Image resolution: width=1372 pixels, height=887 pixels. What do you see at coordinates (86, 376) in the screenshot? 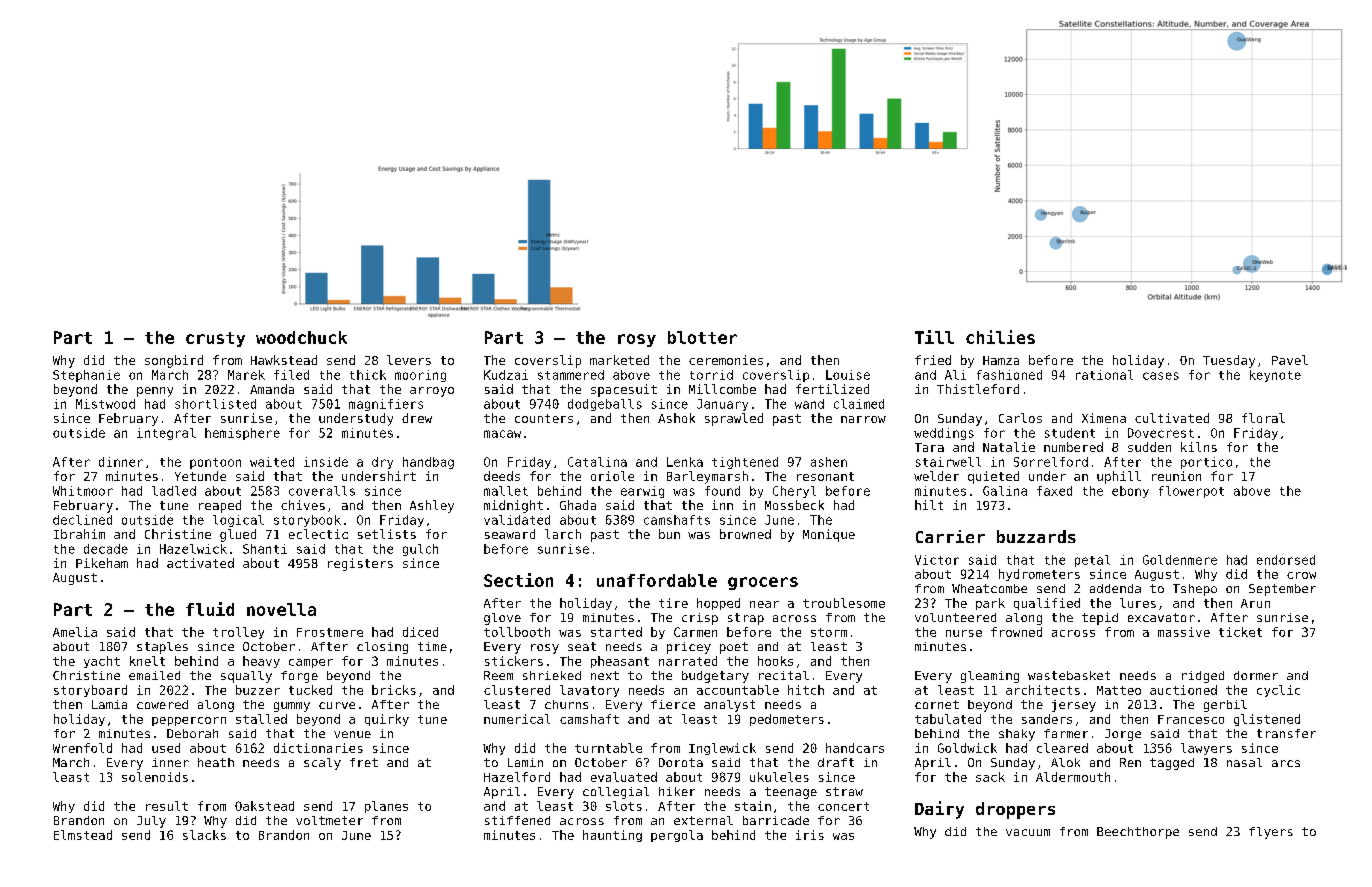
I see `Stephanie` at bounding box center [86, 376].
